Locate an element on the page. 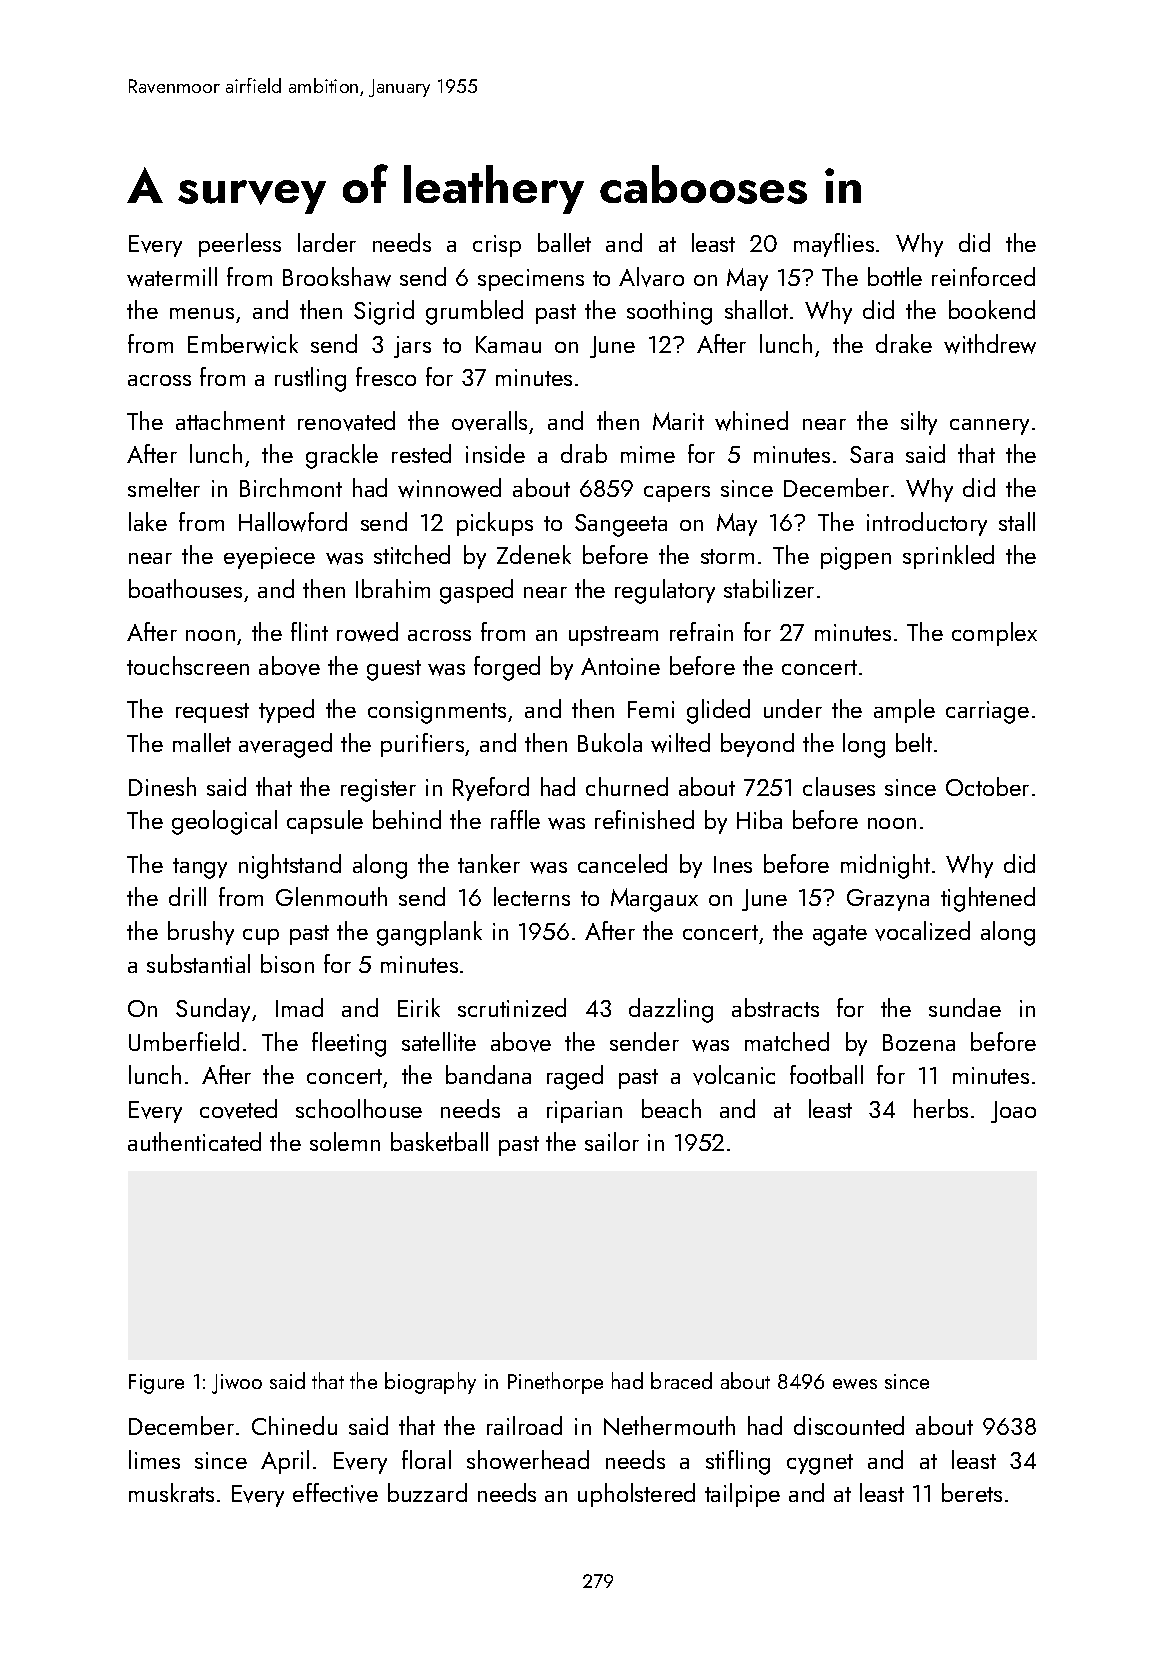 The image size is (1165, 1654). complex is located at coordinates (994, 634).
